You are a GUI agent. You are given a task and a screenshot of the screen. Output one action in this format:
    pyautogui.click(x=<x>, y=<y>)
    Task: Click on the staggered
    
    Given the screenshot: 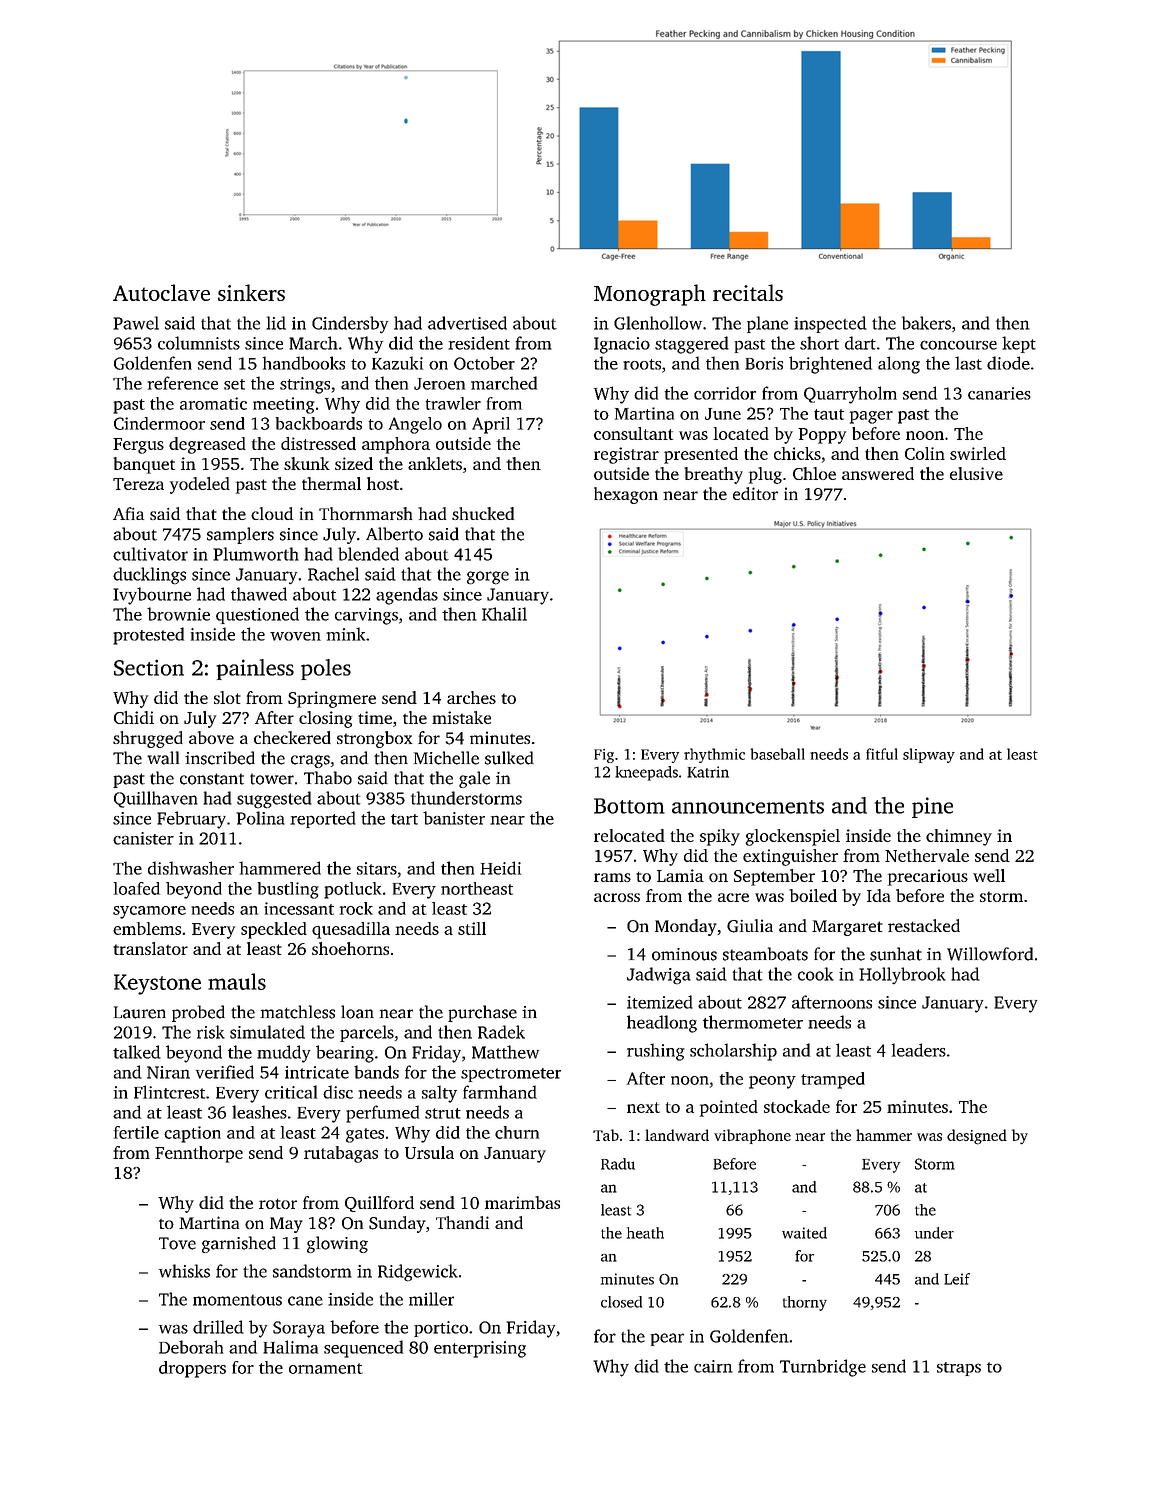 What is the action you would take?
    pyautogui.click(x=692, y=345)
